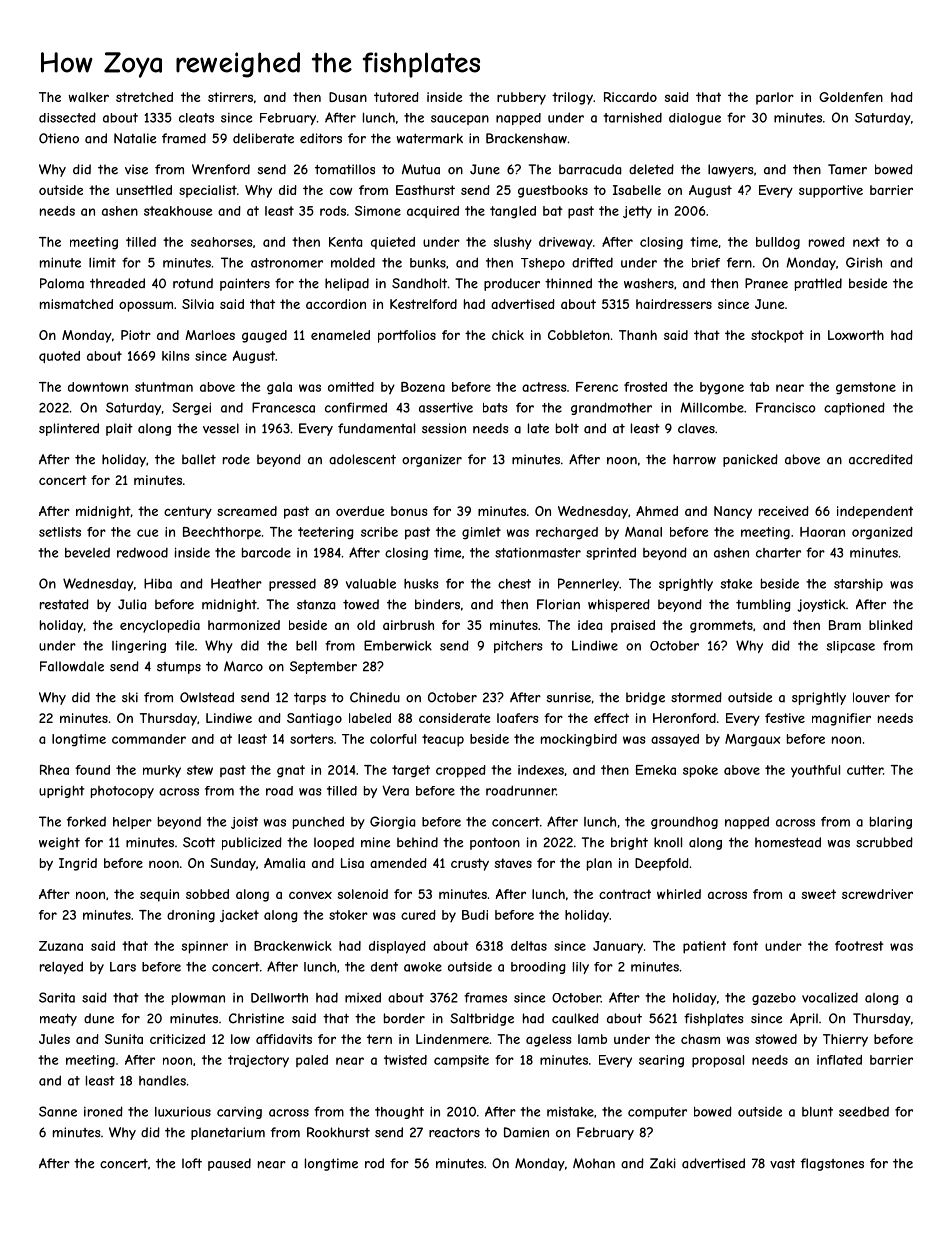 Image resolution: width=952 pixels, height=1233 pixels. Describe the element at coordinates (786, 407) in the image. I see `Francisco` at that location.
